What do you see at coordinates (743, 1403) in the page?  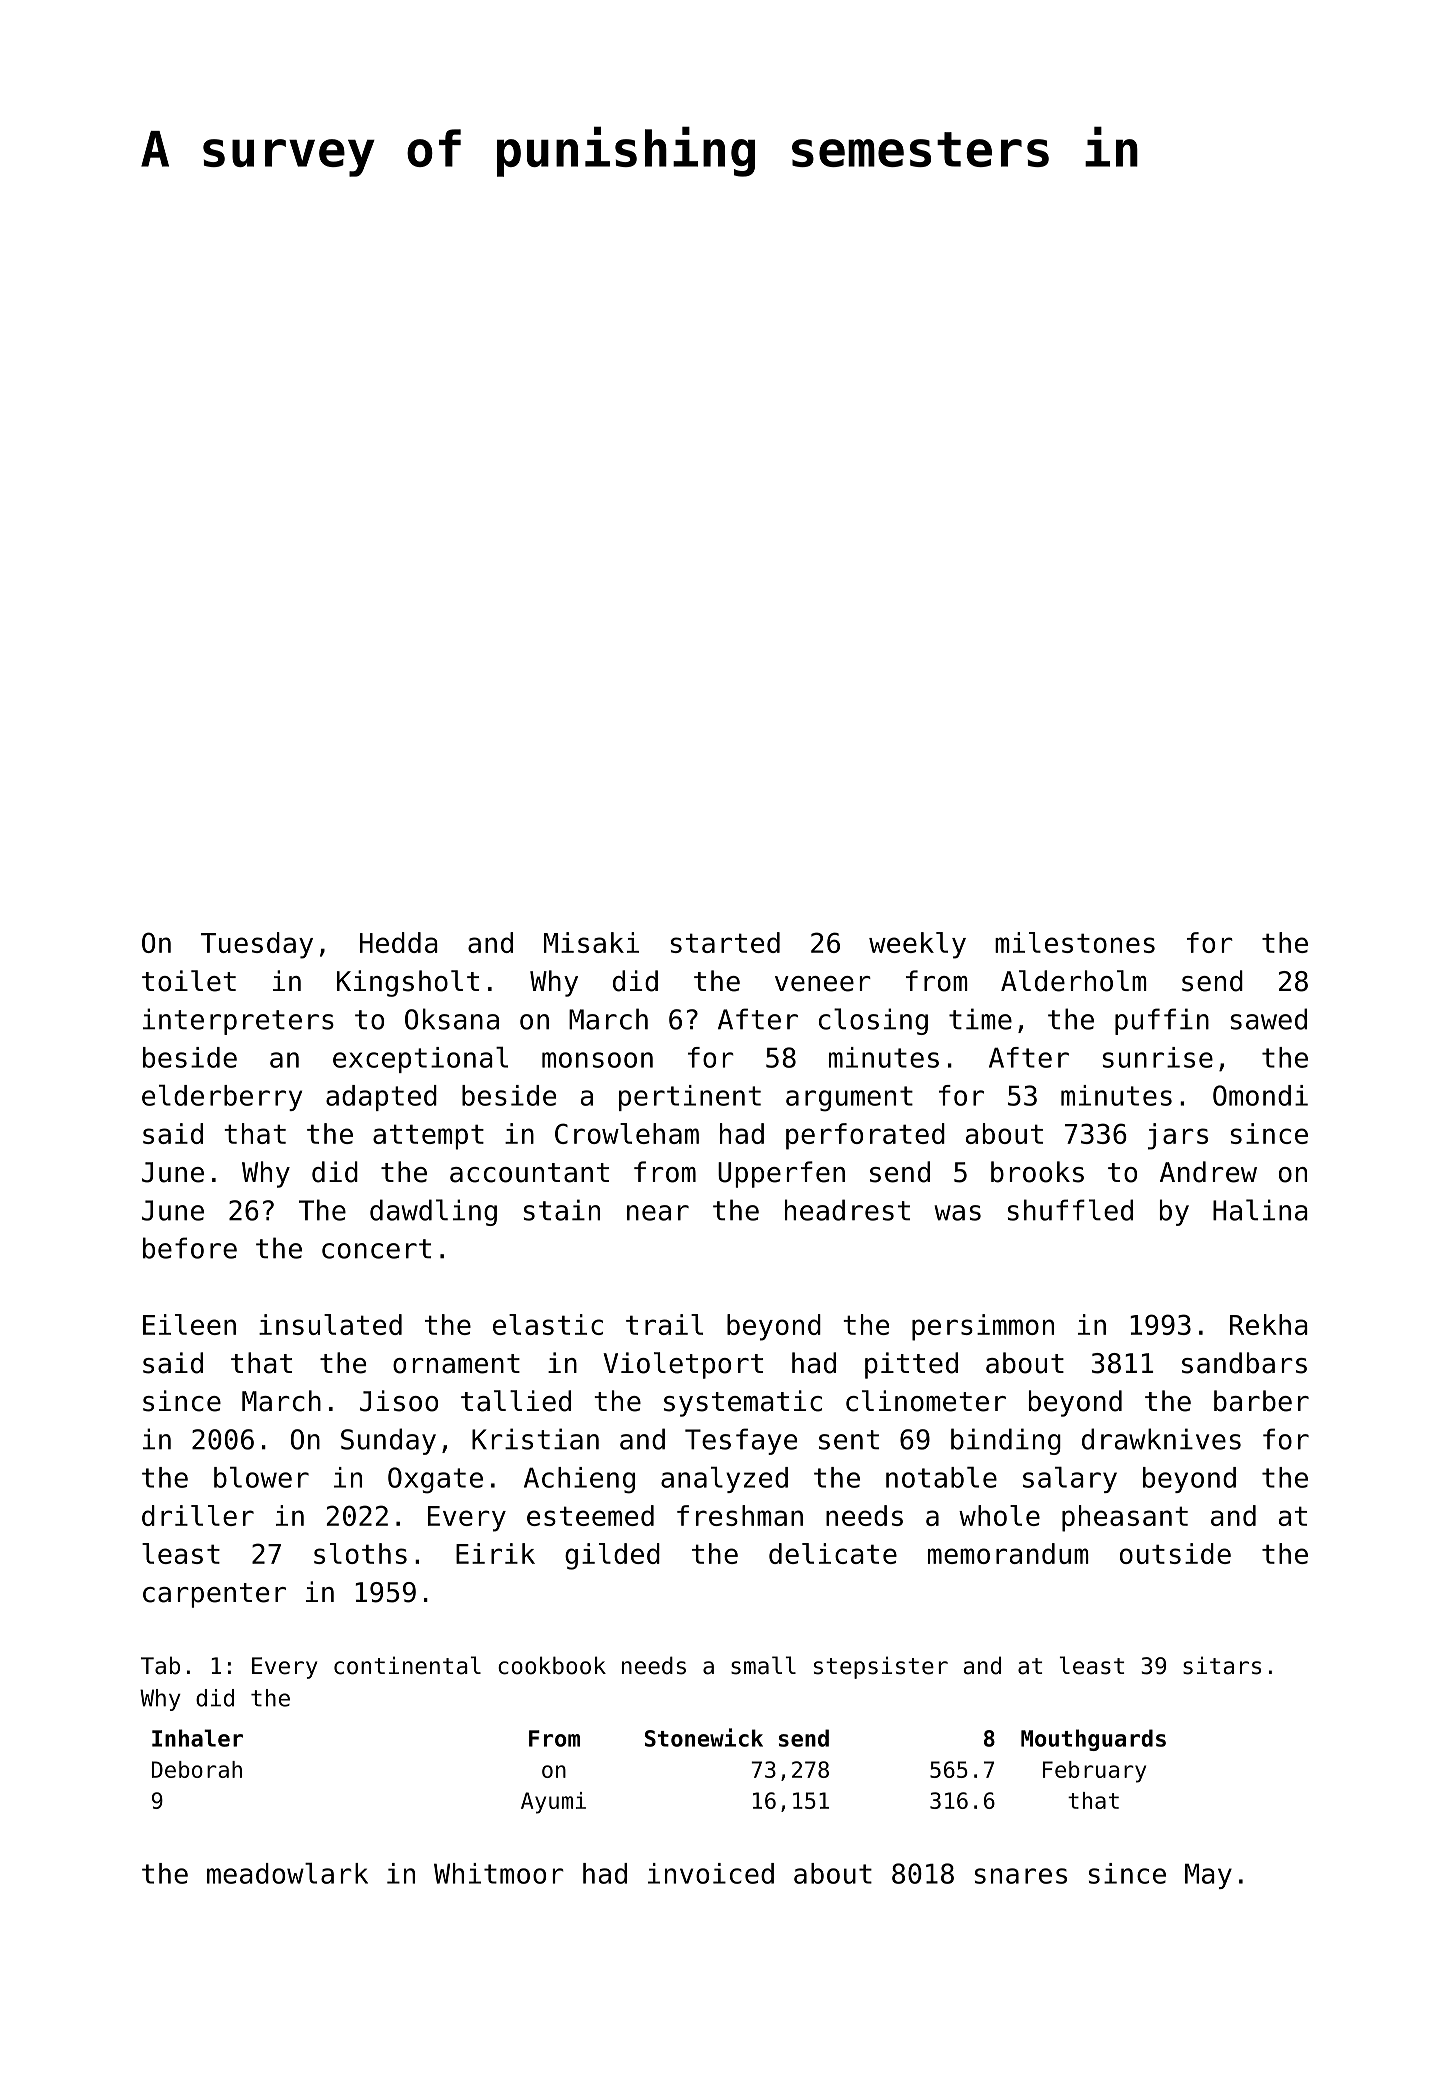 I see `systematic` at bounding box center [743, 1403].
